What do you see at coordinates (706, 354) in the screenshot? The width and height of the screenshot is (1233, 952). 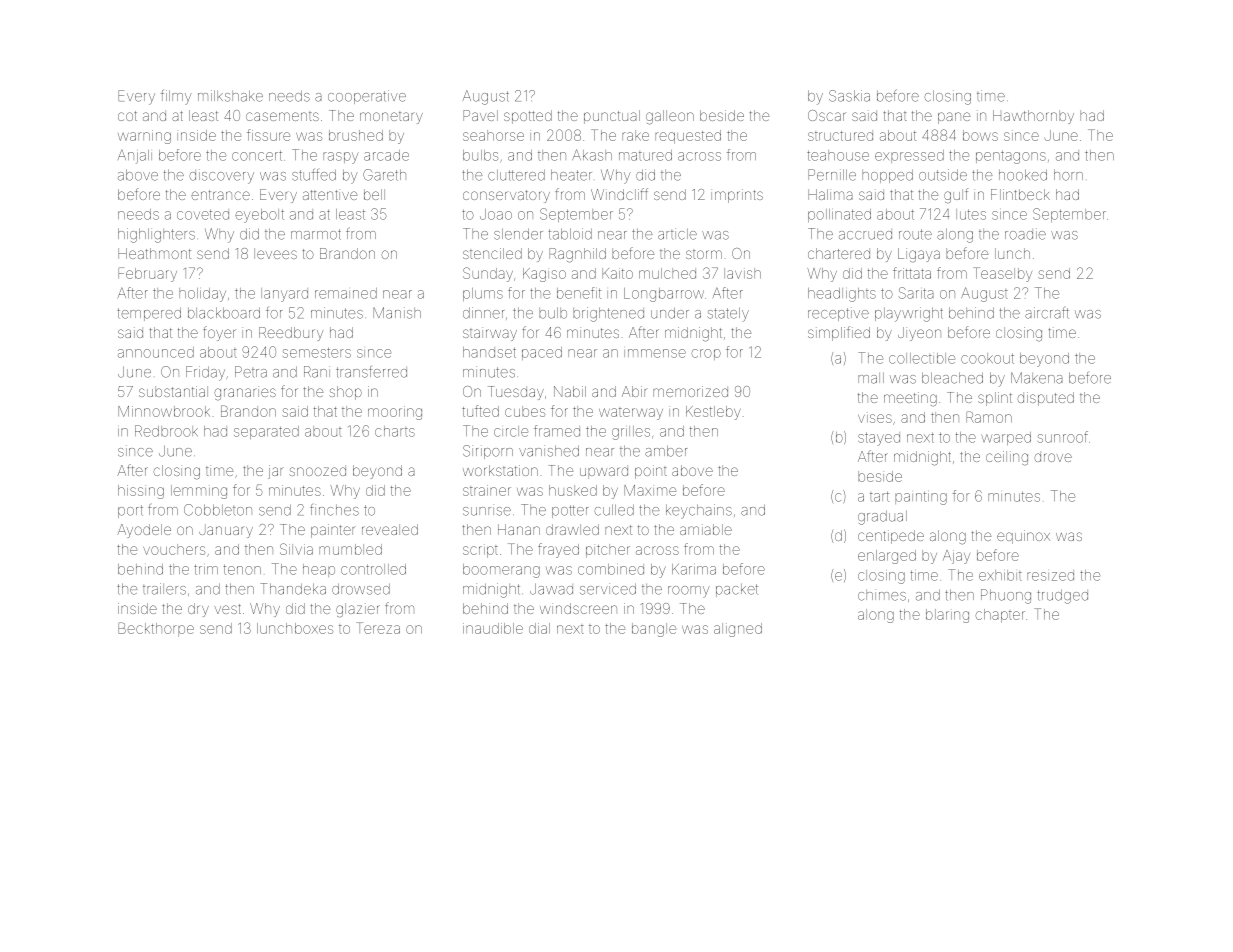 I see `crop` at bounding box center [706, 354].
